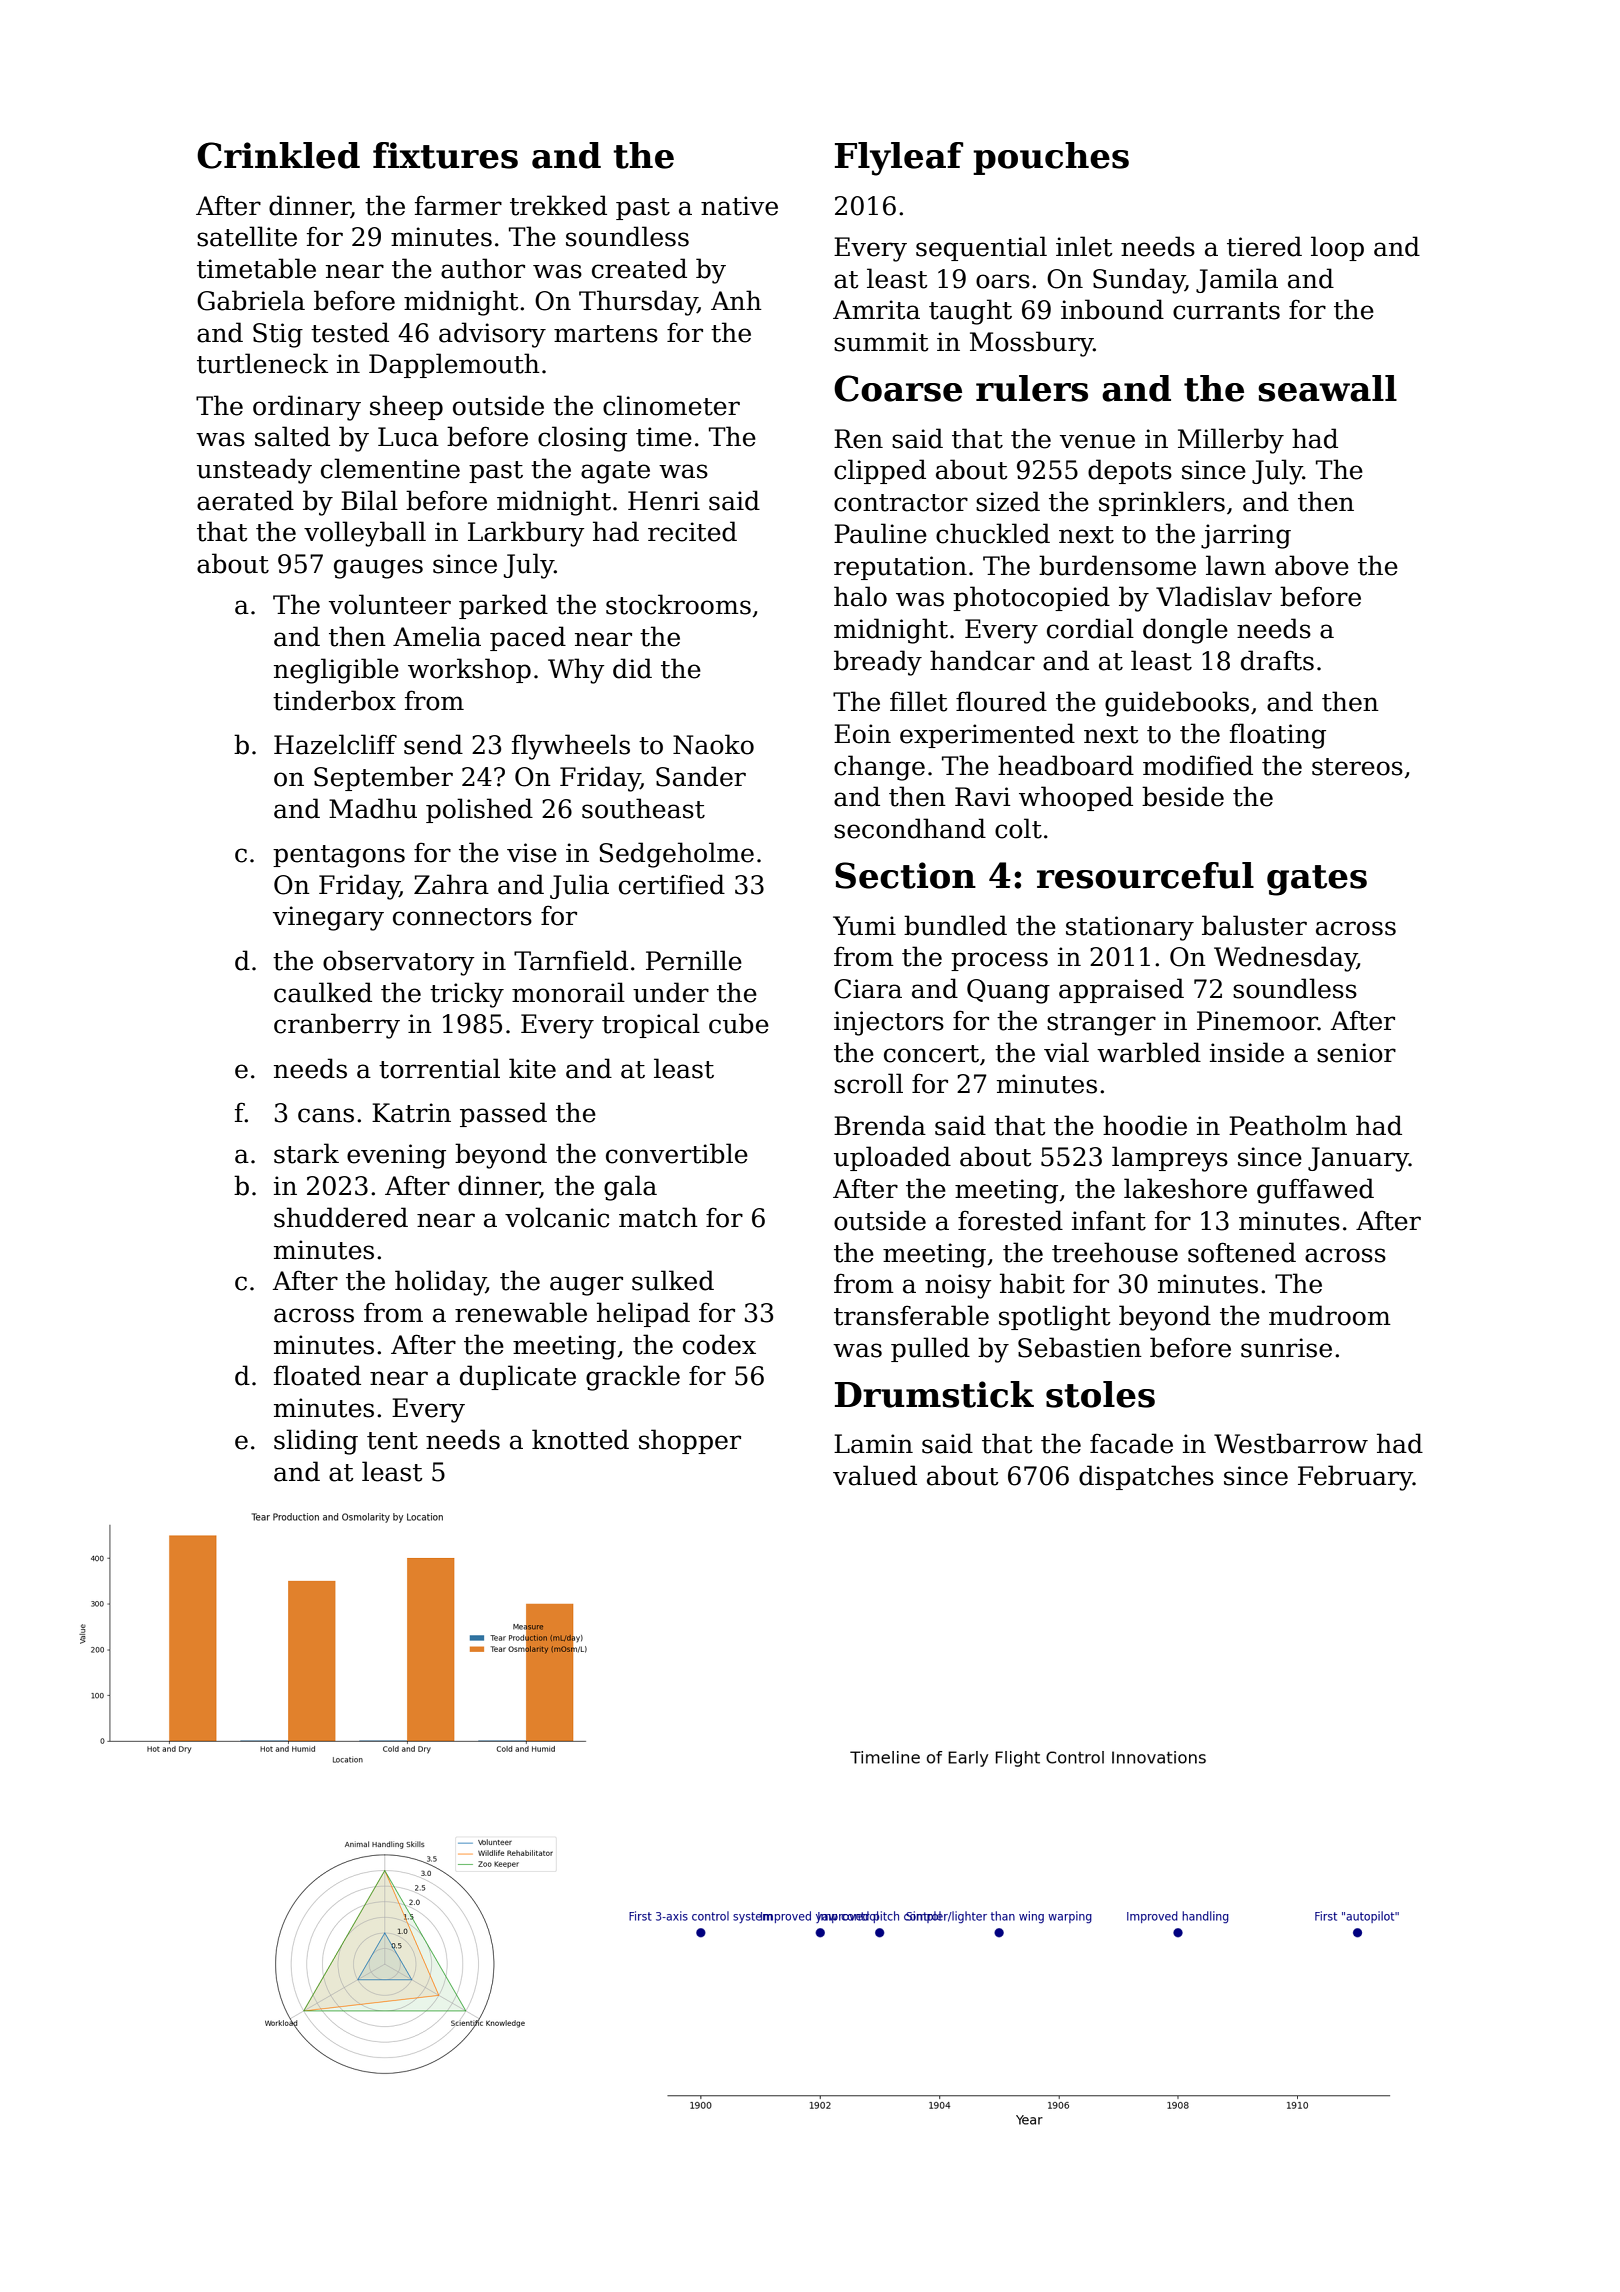  What do you see at coordinates (454, 365) in the screenshot?
I see `Dapplemouth` at bounding box center [454, 365].
